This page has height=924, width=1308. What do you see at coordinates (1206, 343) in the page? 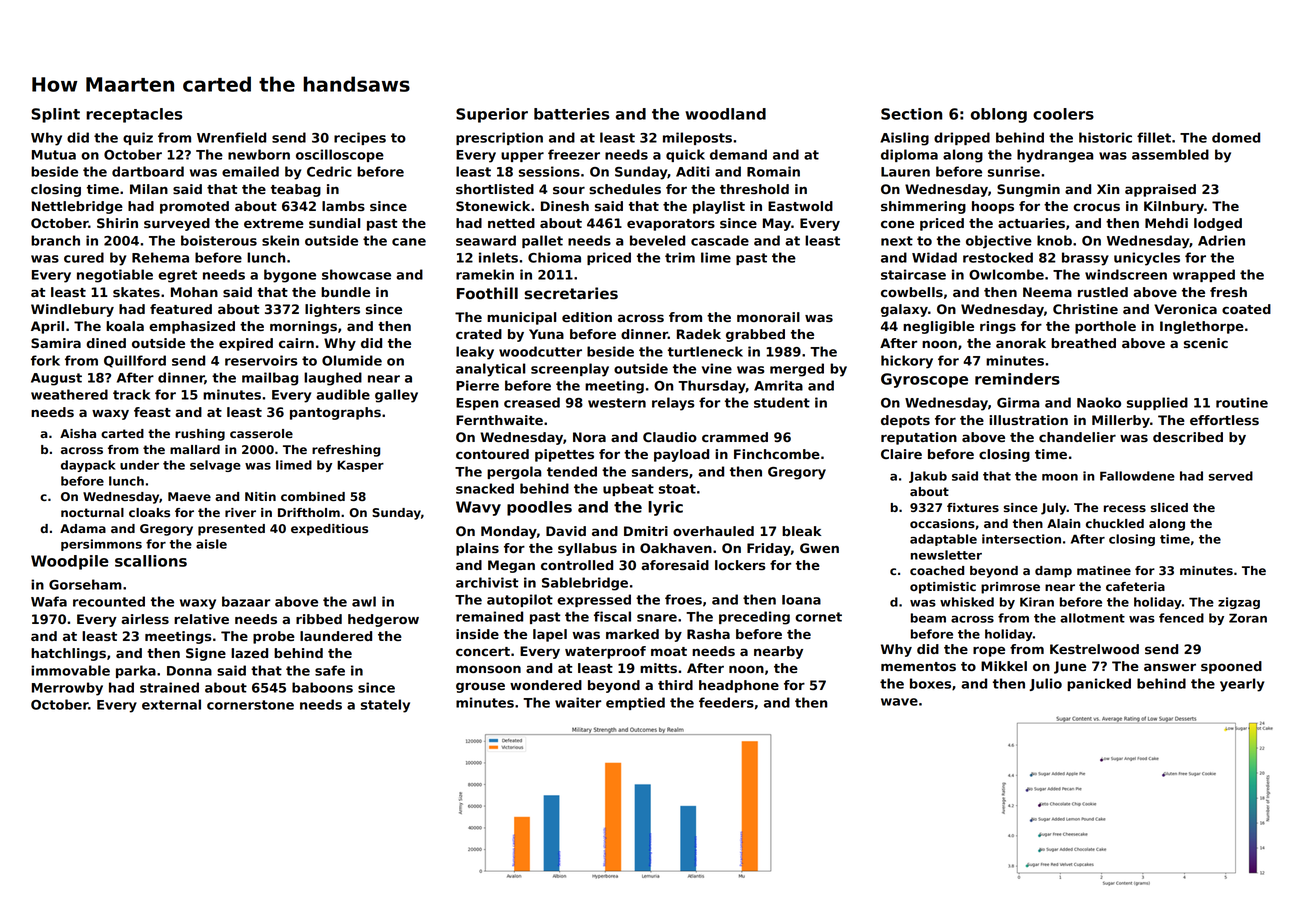
I see `scenic` at bounding box center [1206, 343].
